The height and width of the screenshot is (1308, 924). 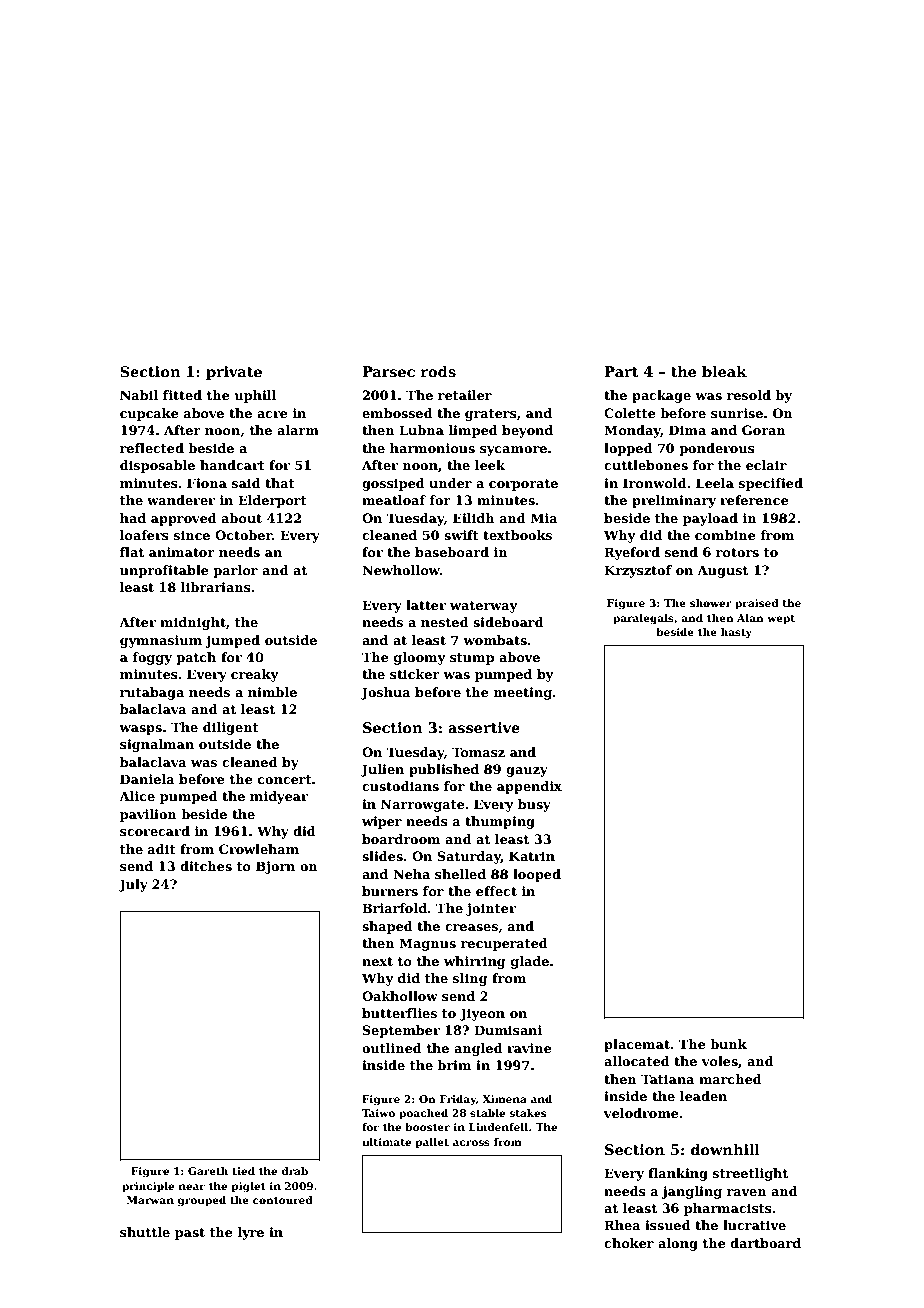 I want to click on gauzy, so click(x=527, y=772).
